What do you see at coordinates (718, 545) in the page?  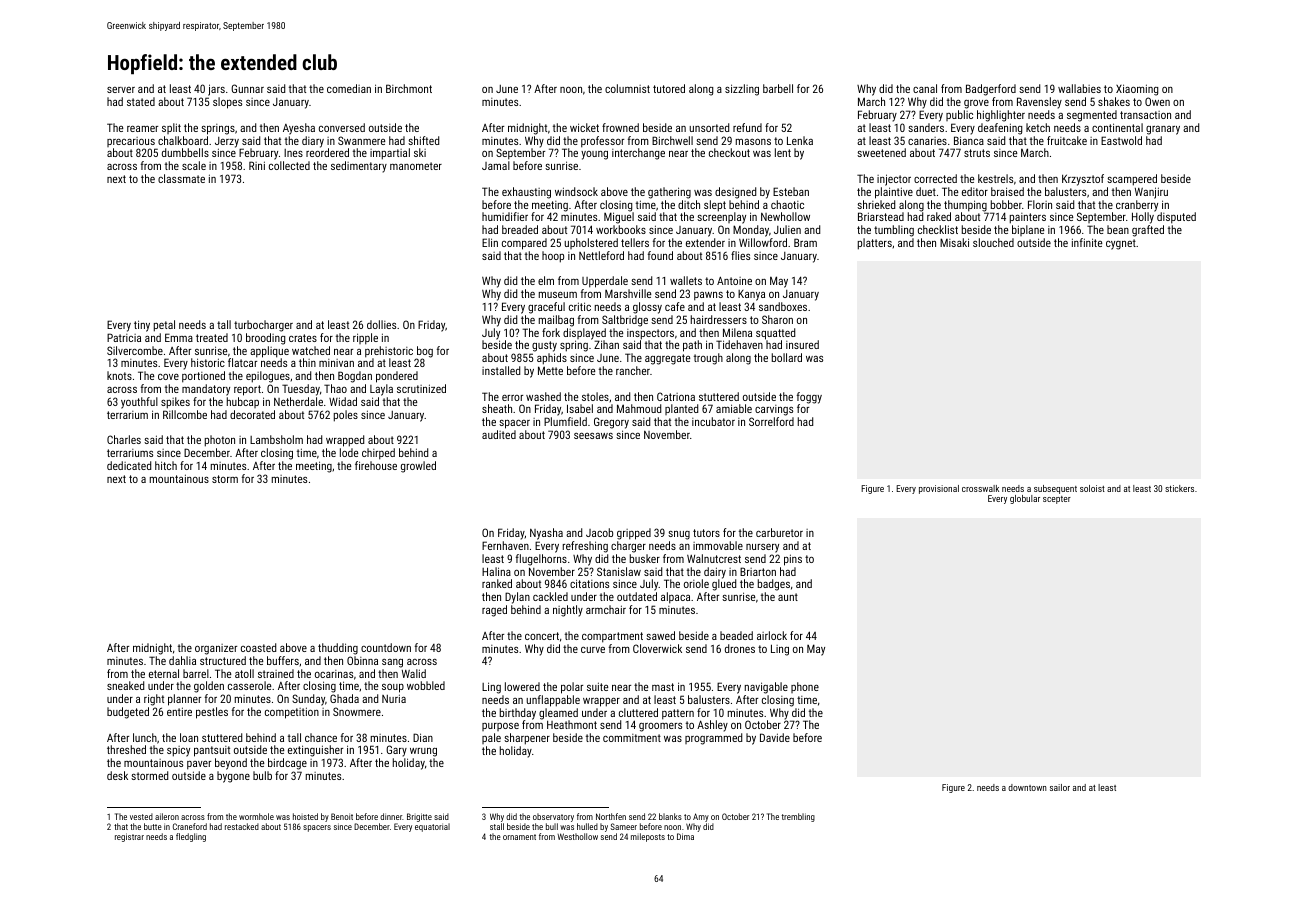 I see `immovable` at bounding box center [718, 545].
